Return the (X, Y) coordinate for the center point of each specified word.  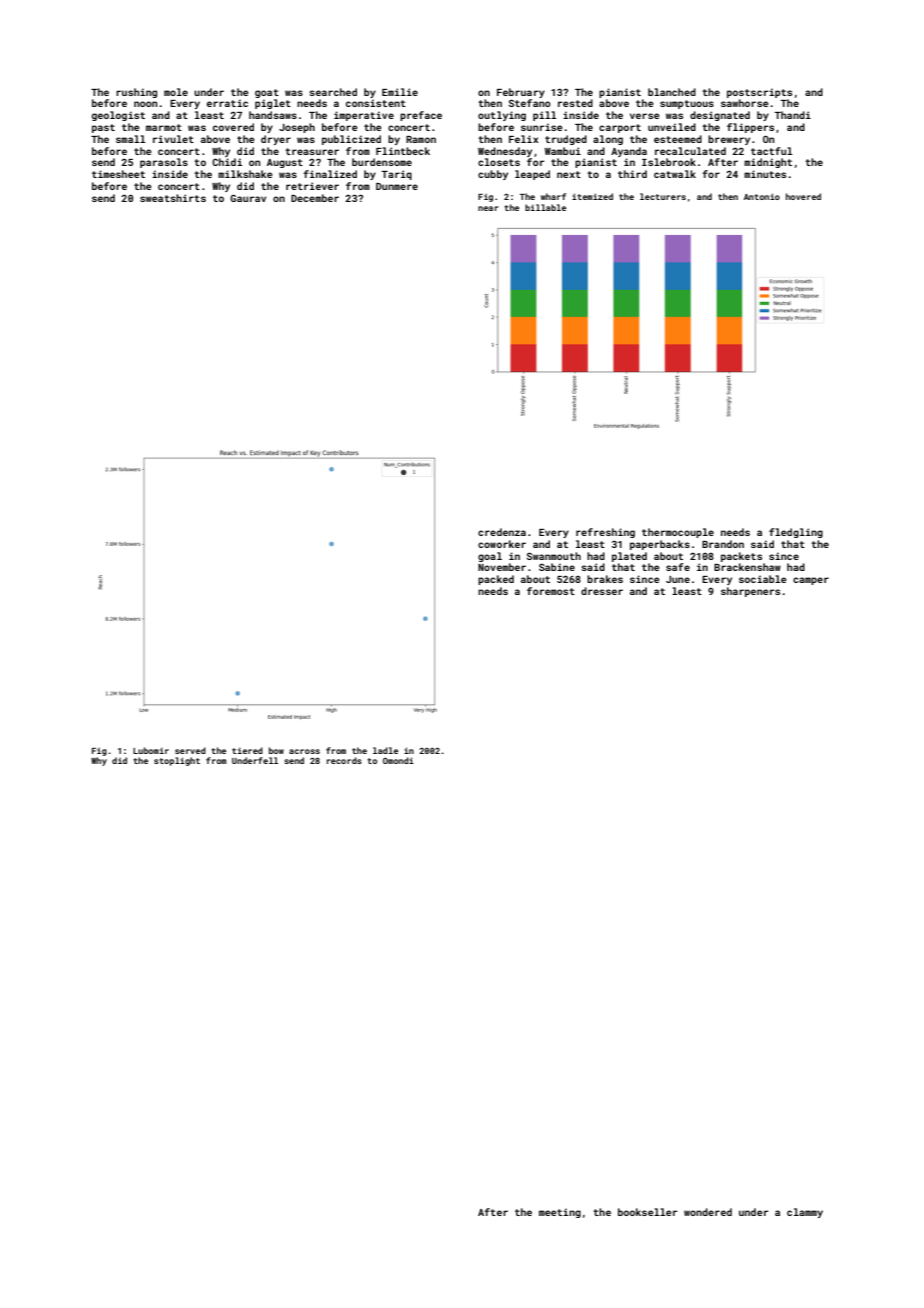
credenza (502, 532)
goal (490, 557)
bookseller (647, 1212)
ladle (385, 750)
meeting (560, 1213)
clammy (805, 1213)
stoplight (177, 761)
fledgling (796, 533)
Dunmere (397, 186)
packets (741, 557)
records (344, 760)
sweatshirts (173, 198)
